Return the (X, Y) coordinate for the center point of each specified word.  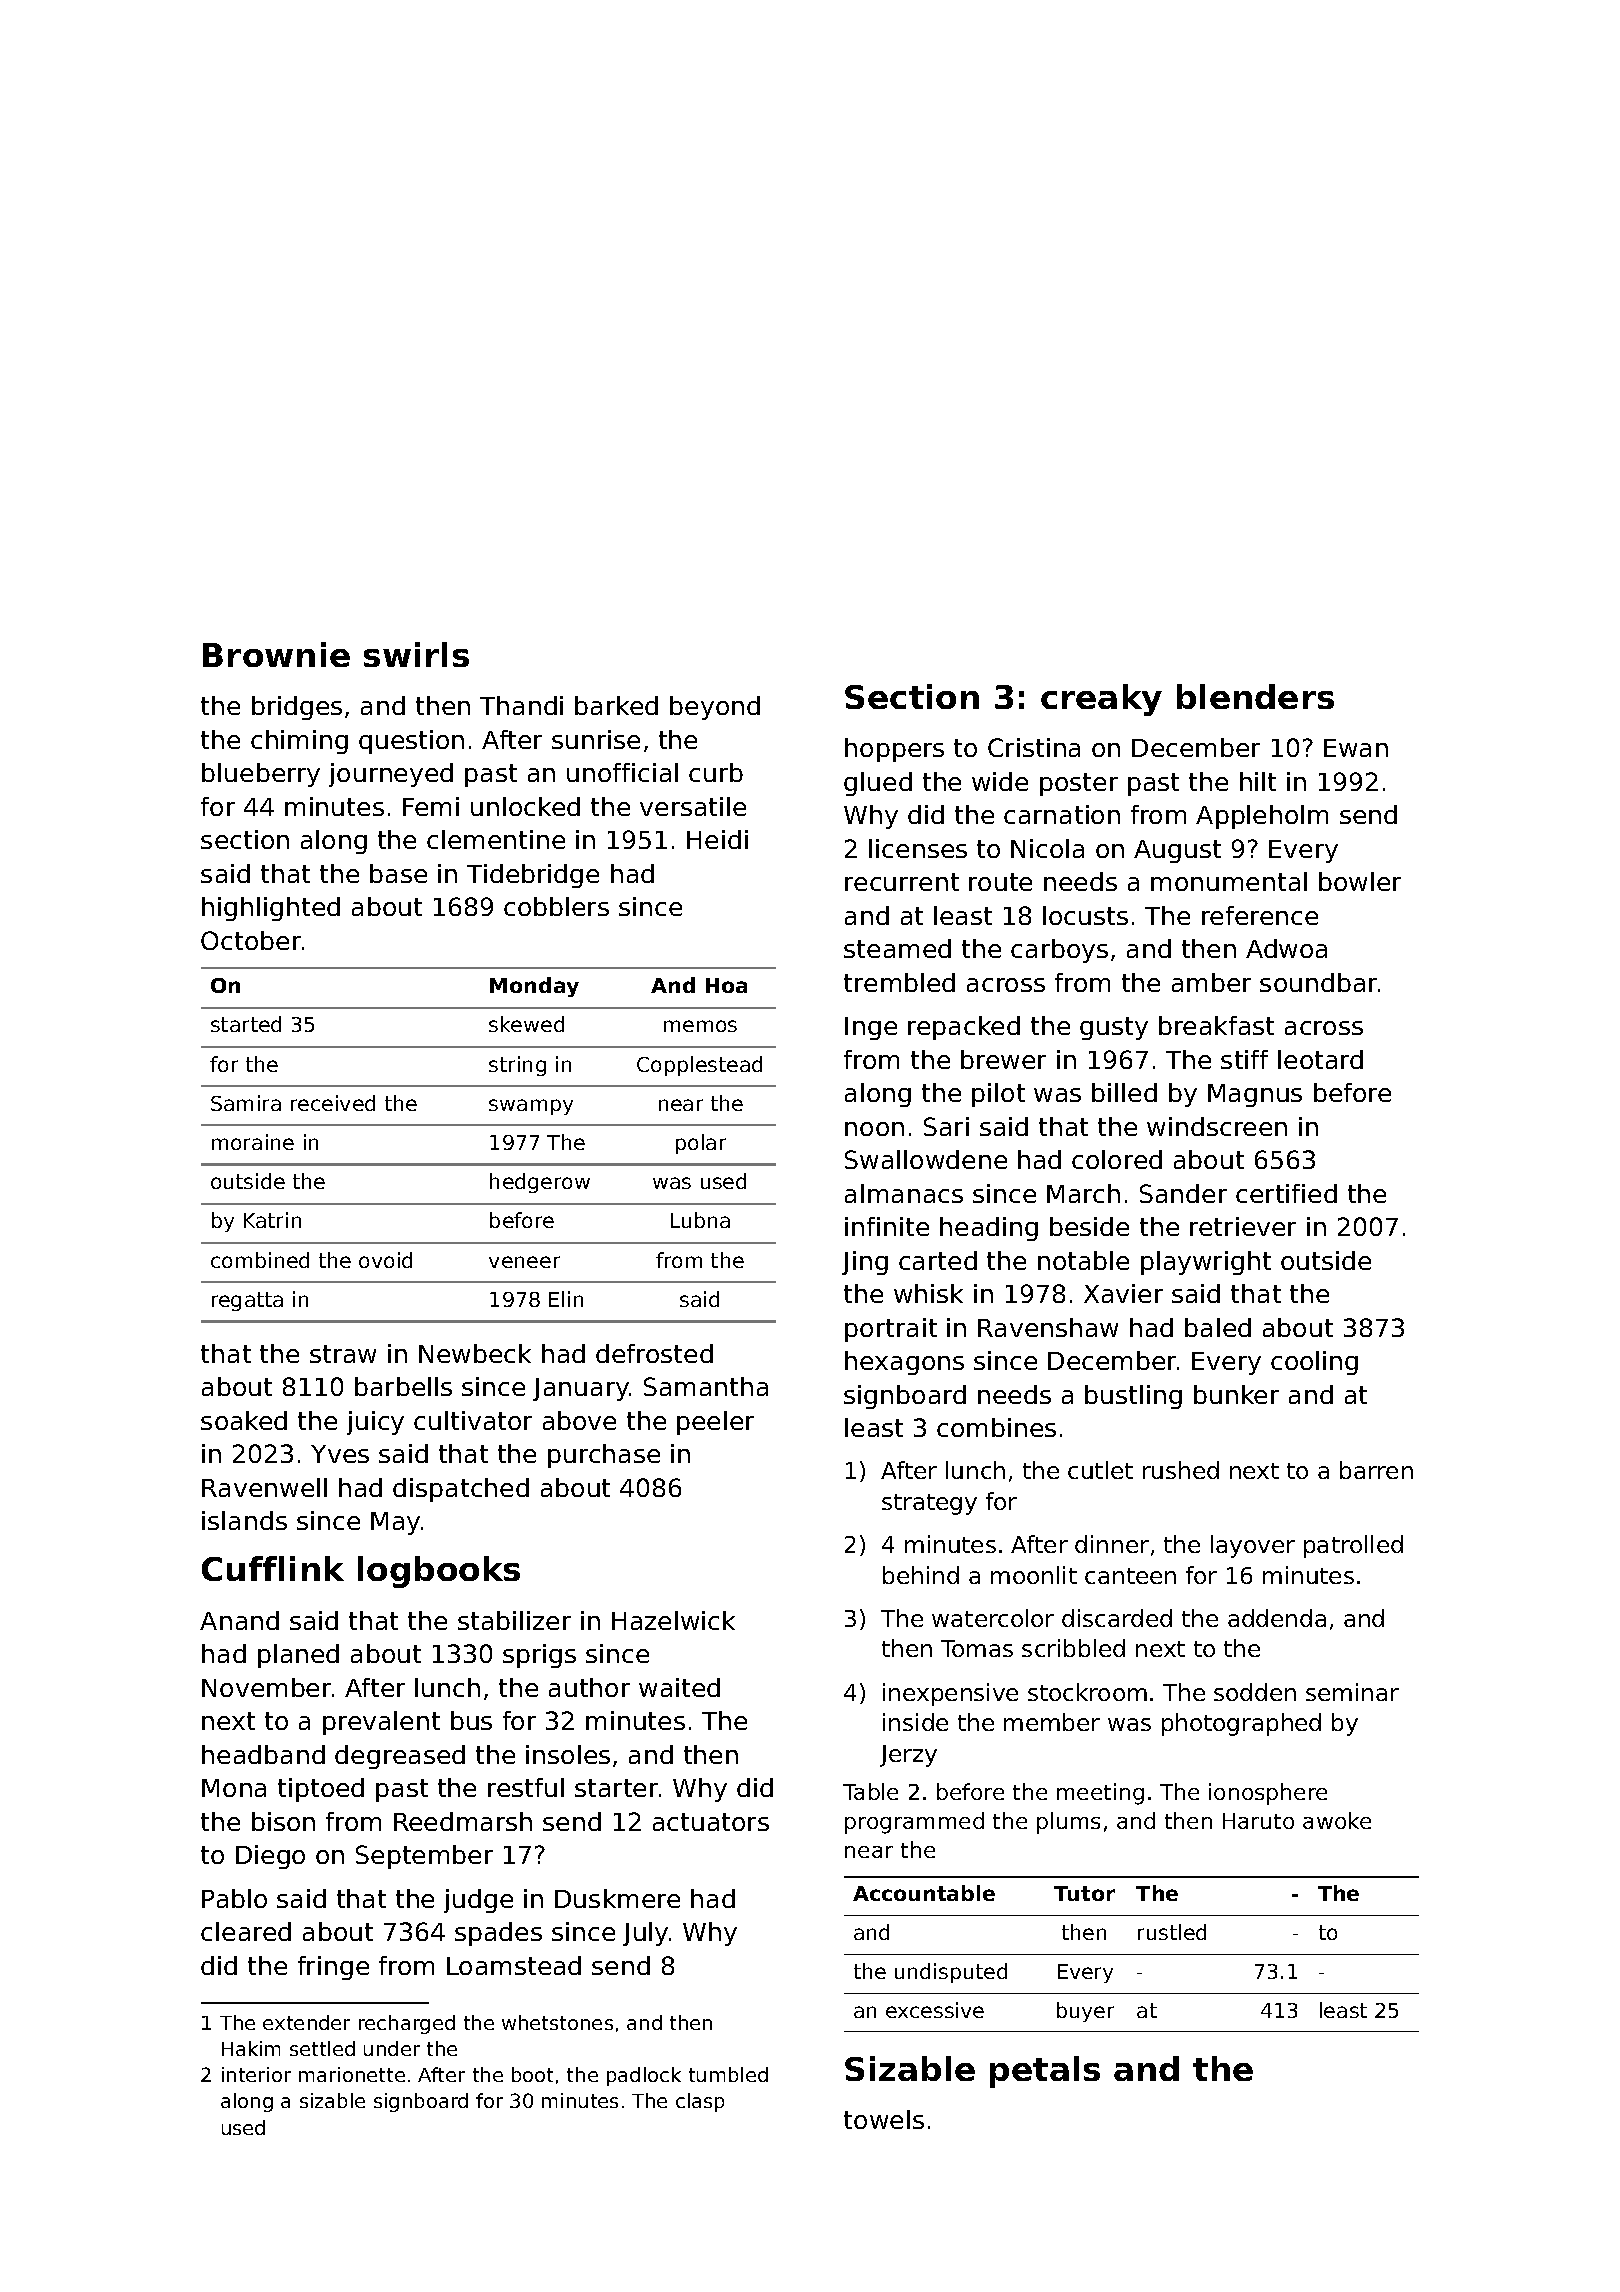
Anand (239, 1620)
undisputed (951, 1973)
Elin (566, 1299)
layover (1253, 1546)
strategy (929, 1504)
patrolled (1353, 1546)
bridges (297, 708)
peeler (715, 1423)
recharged (407, 2024)
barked (616, 705)
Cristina (1034, 747)
